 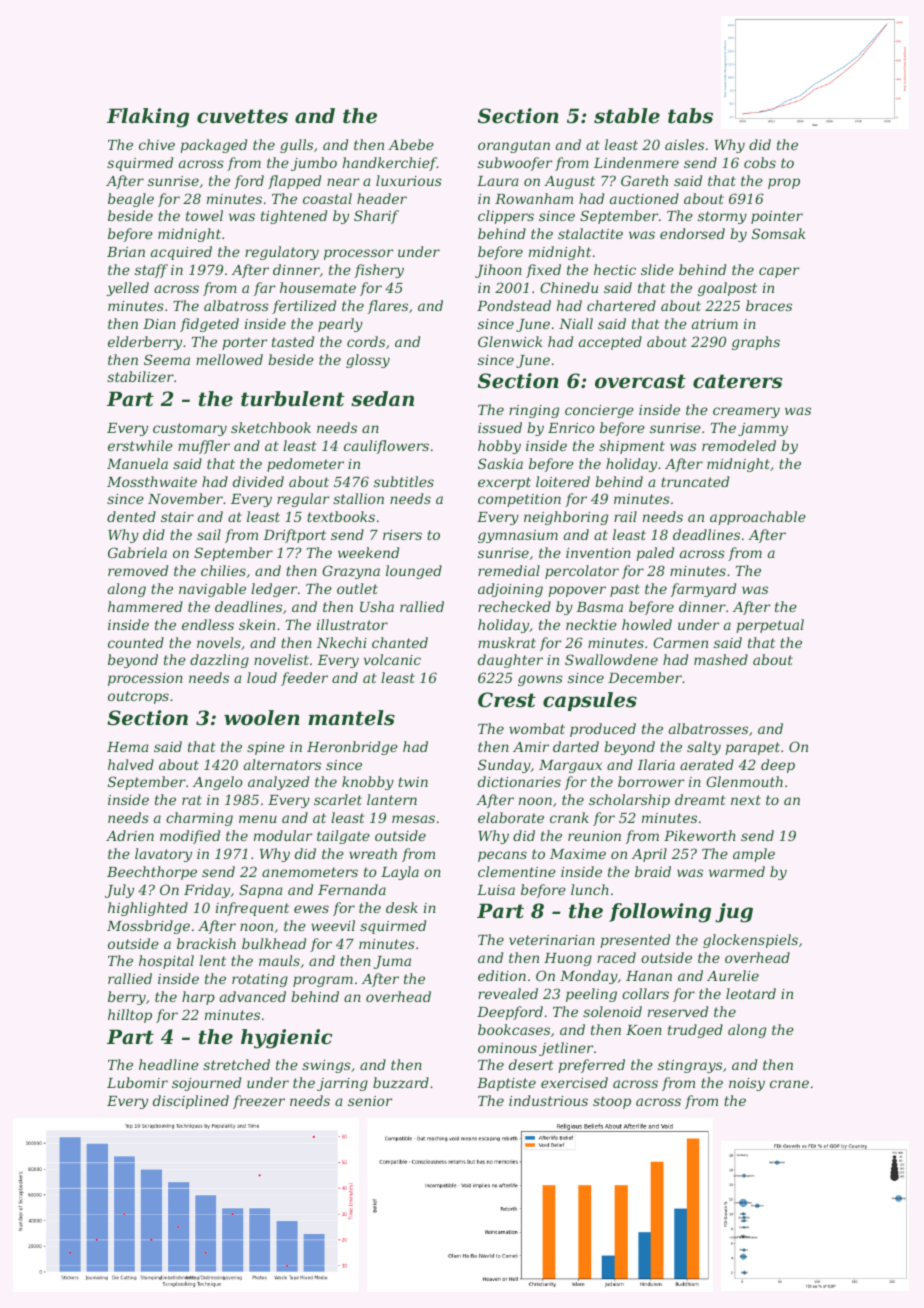 What do you see at coordinates (721, 659) in the screenshot?
I see `mashed` at bounding box center [721, 659].
